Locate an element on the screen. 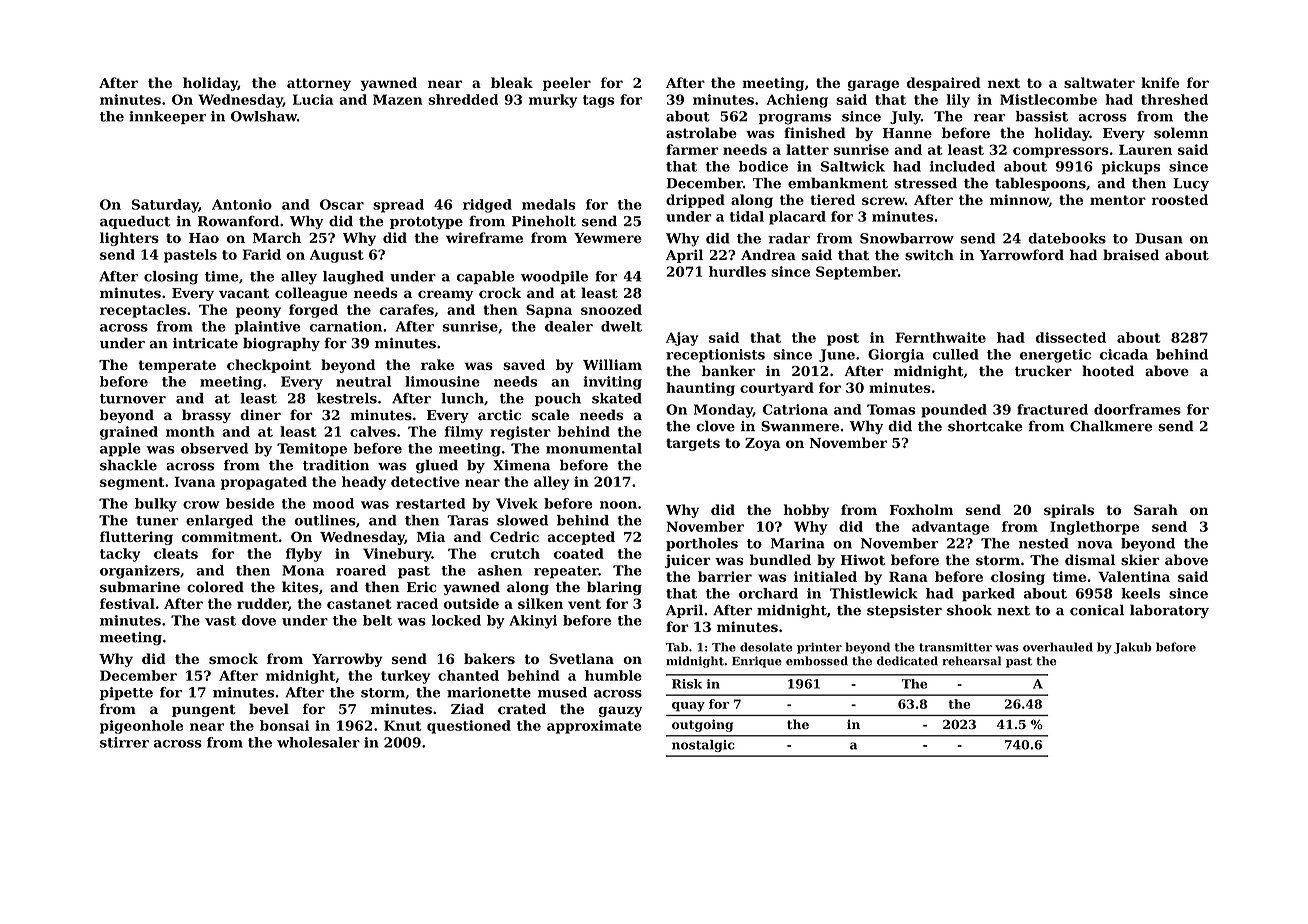 This screenshot has width=1308, height=924. questioned is located at coordinates (469, 727).
